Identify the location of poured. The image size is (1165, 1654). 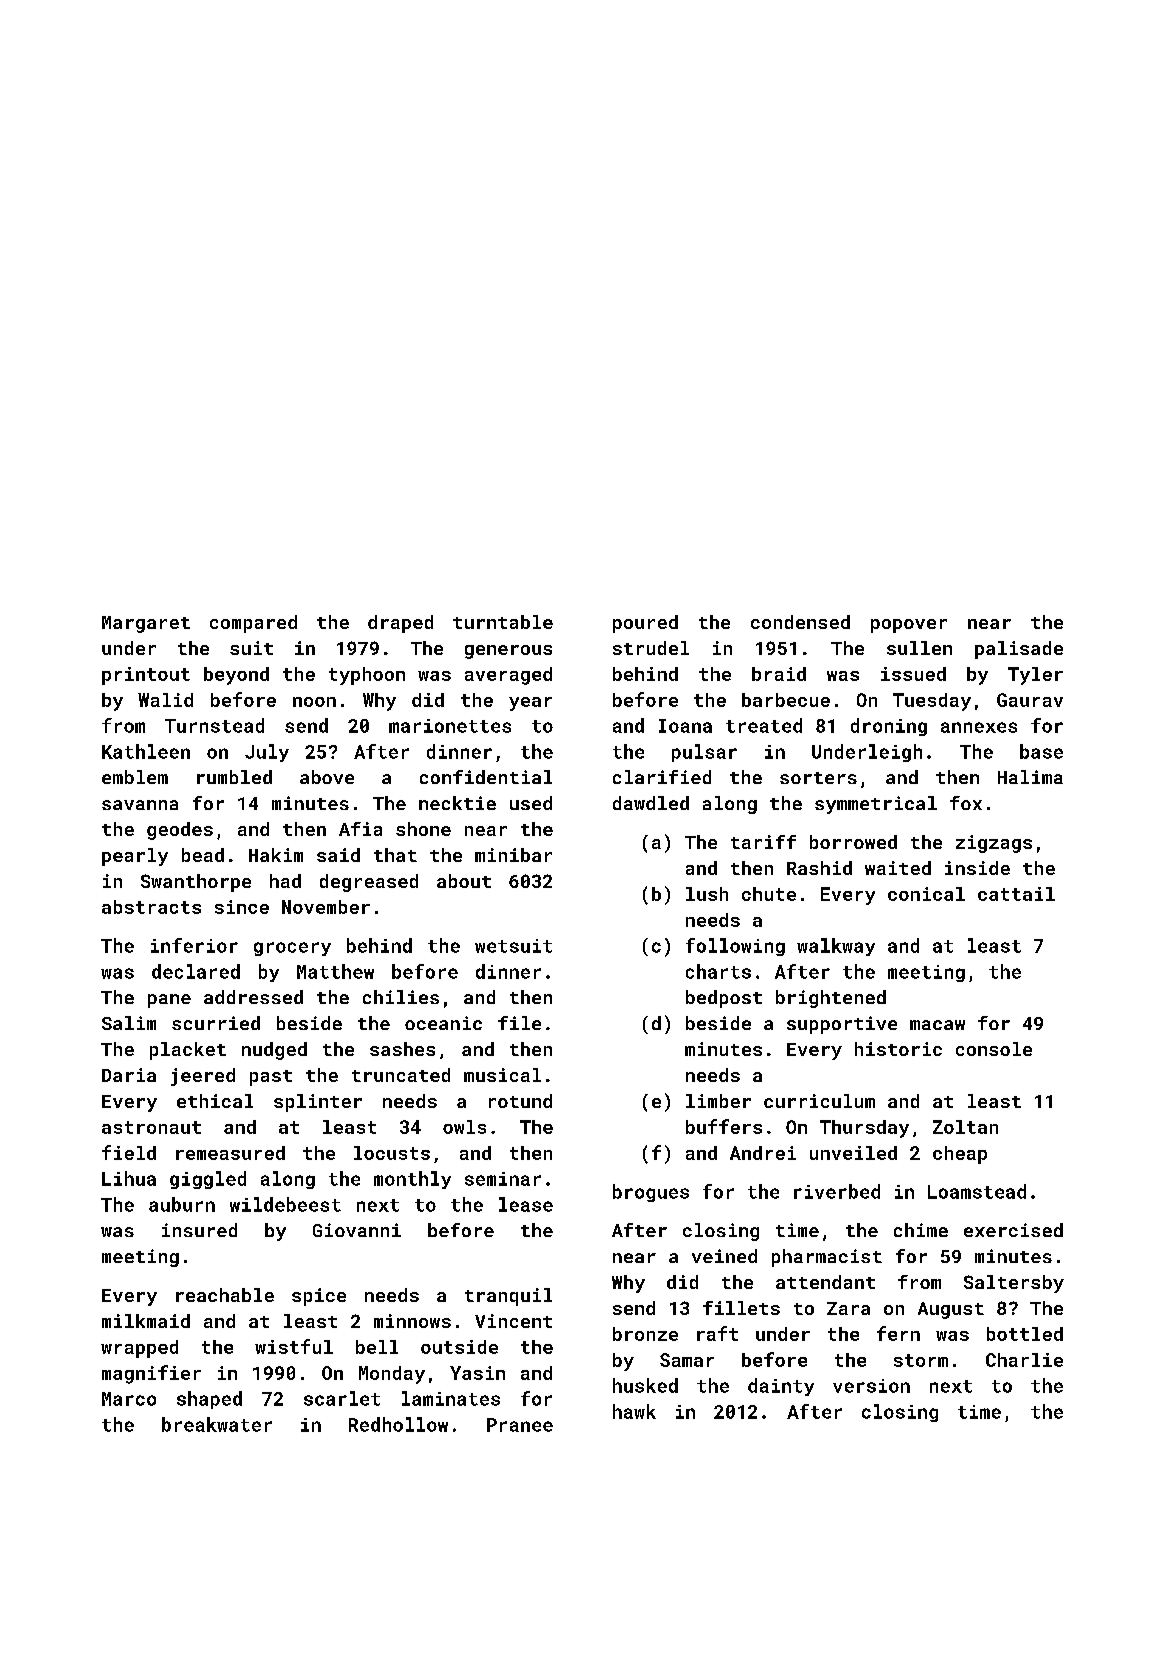
(645, 624).
